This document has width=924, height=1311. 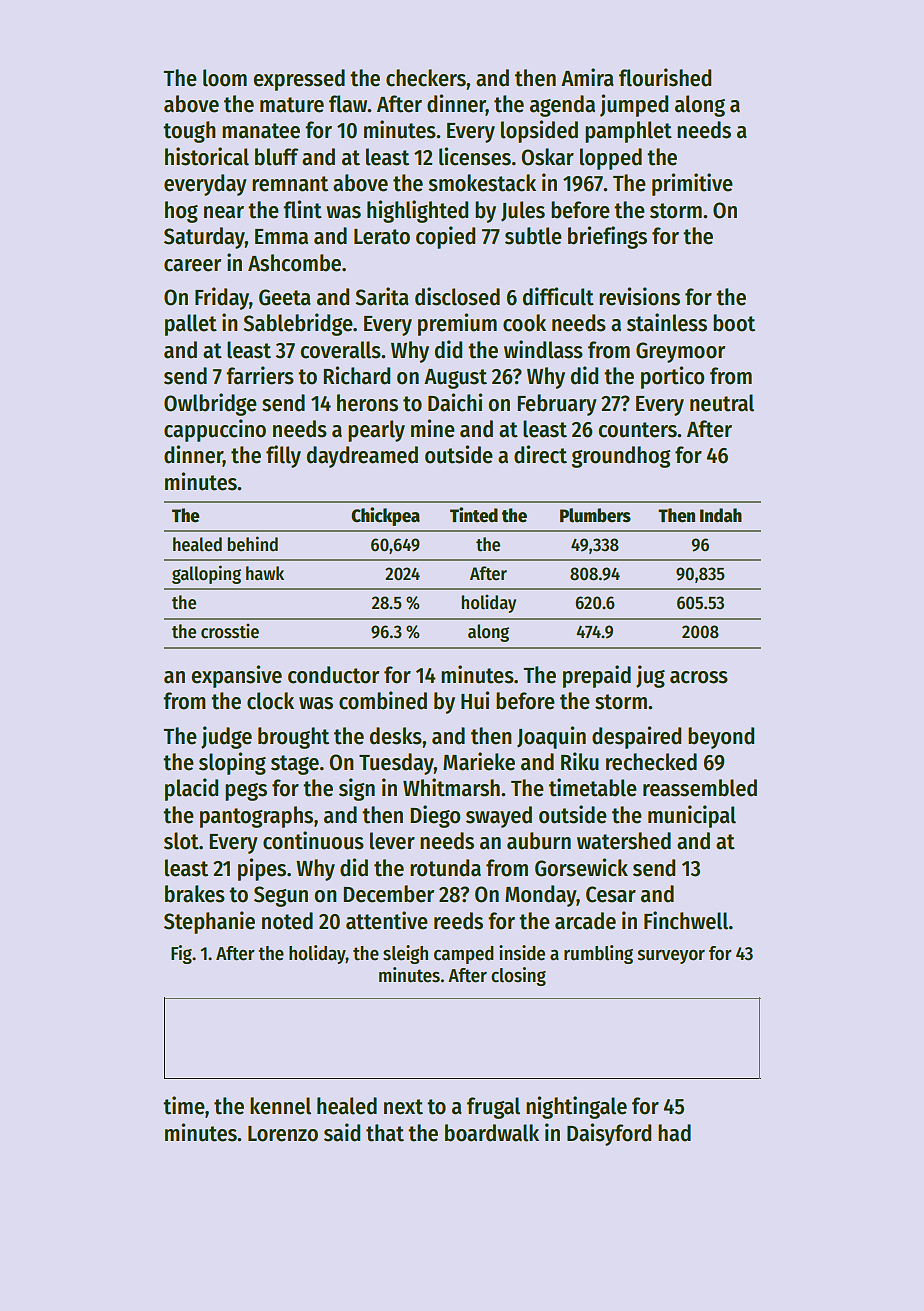 What do you see at coordinates (348, 104) in the document?
I see `flaw` at bounding box center [348, 104].
